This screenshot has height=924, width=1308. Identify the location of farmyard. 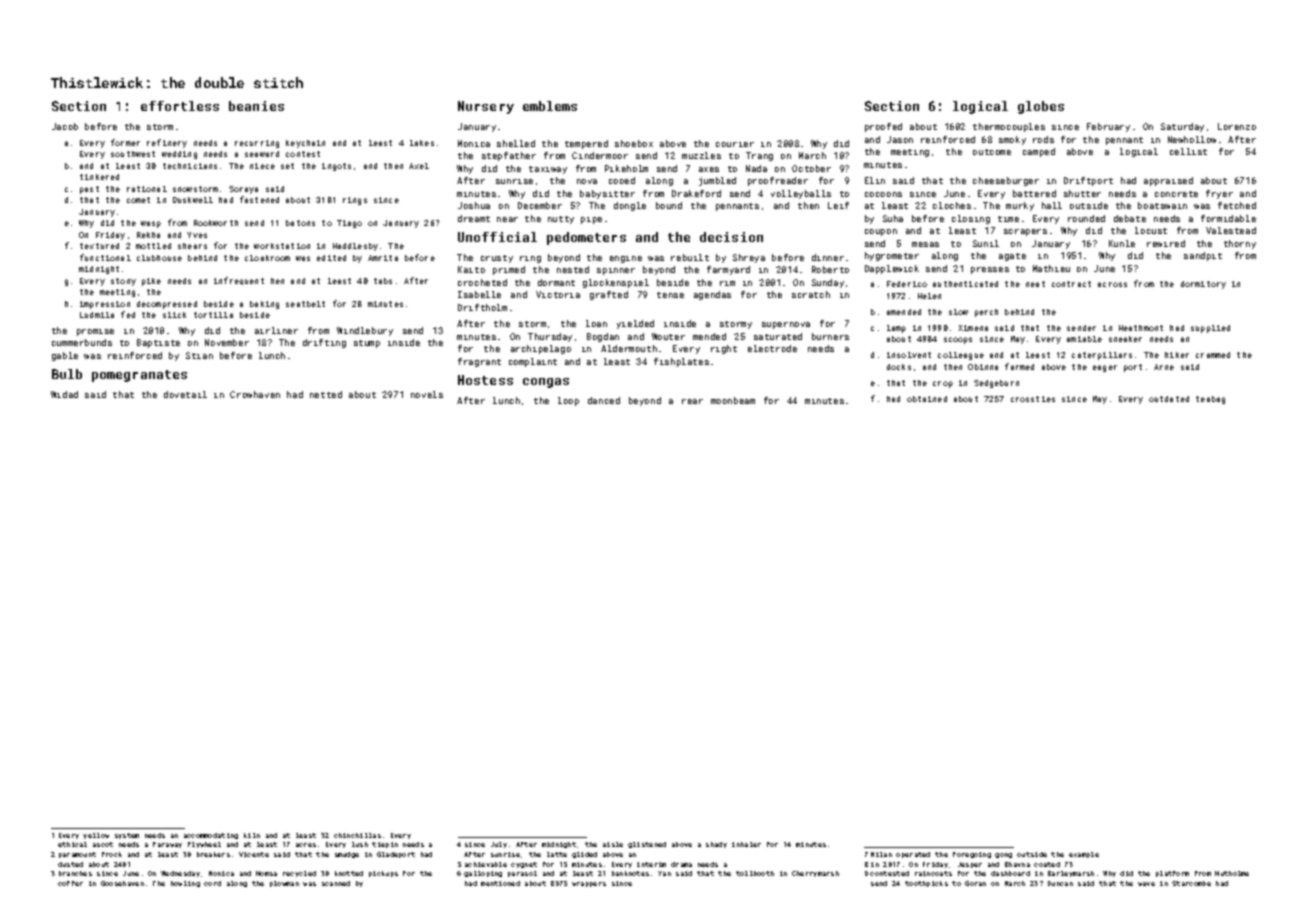
(728, 270).
